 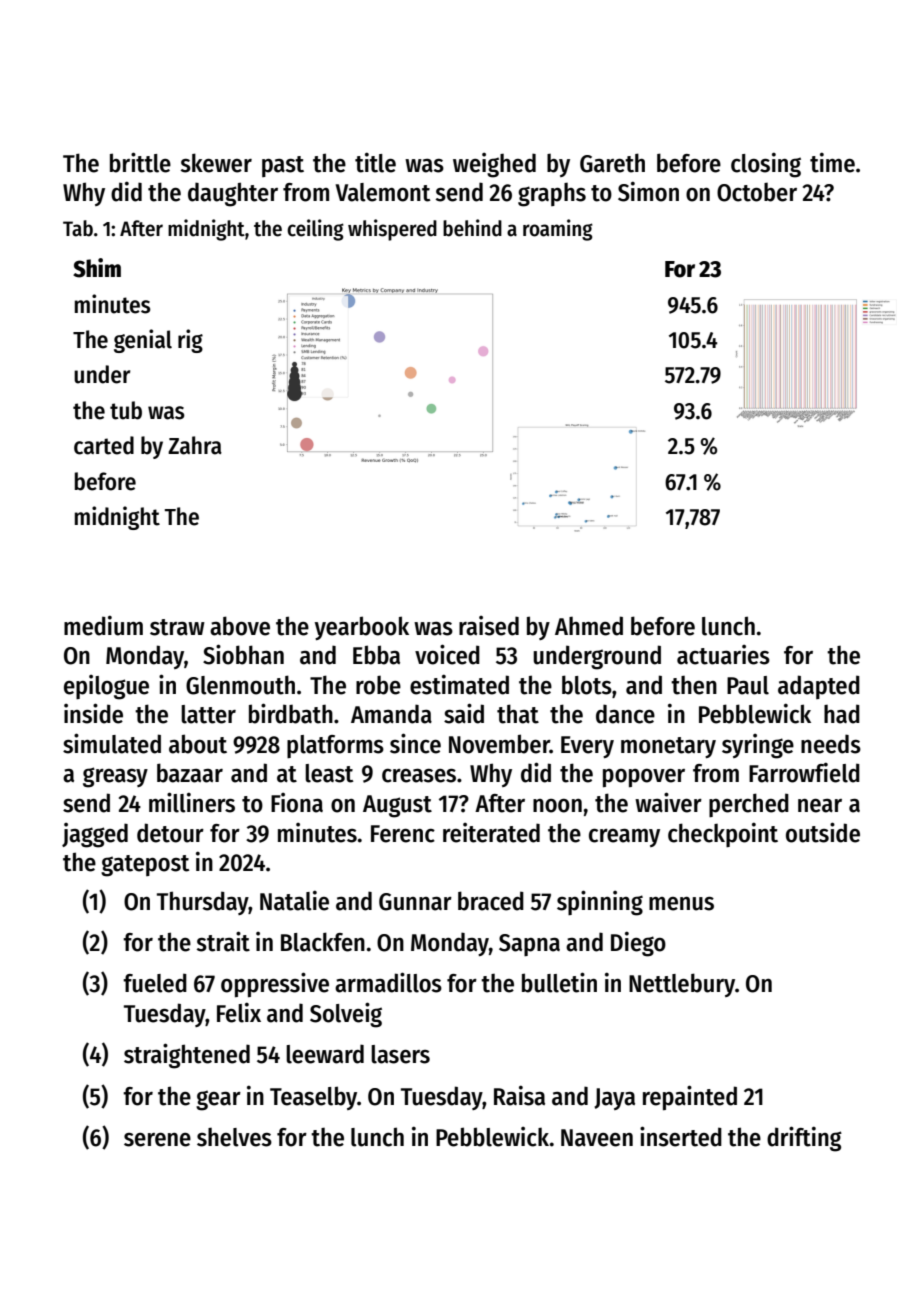 What do you see at coordinates (559, 982) in the page?
I see `bulletin` at bounding box center [559, 982].
